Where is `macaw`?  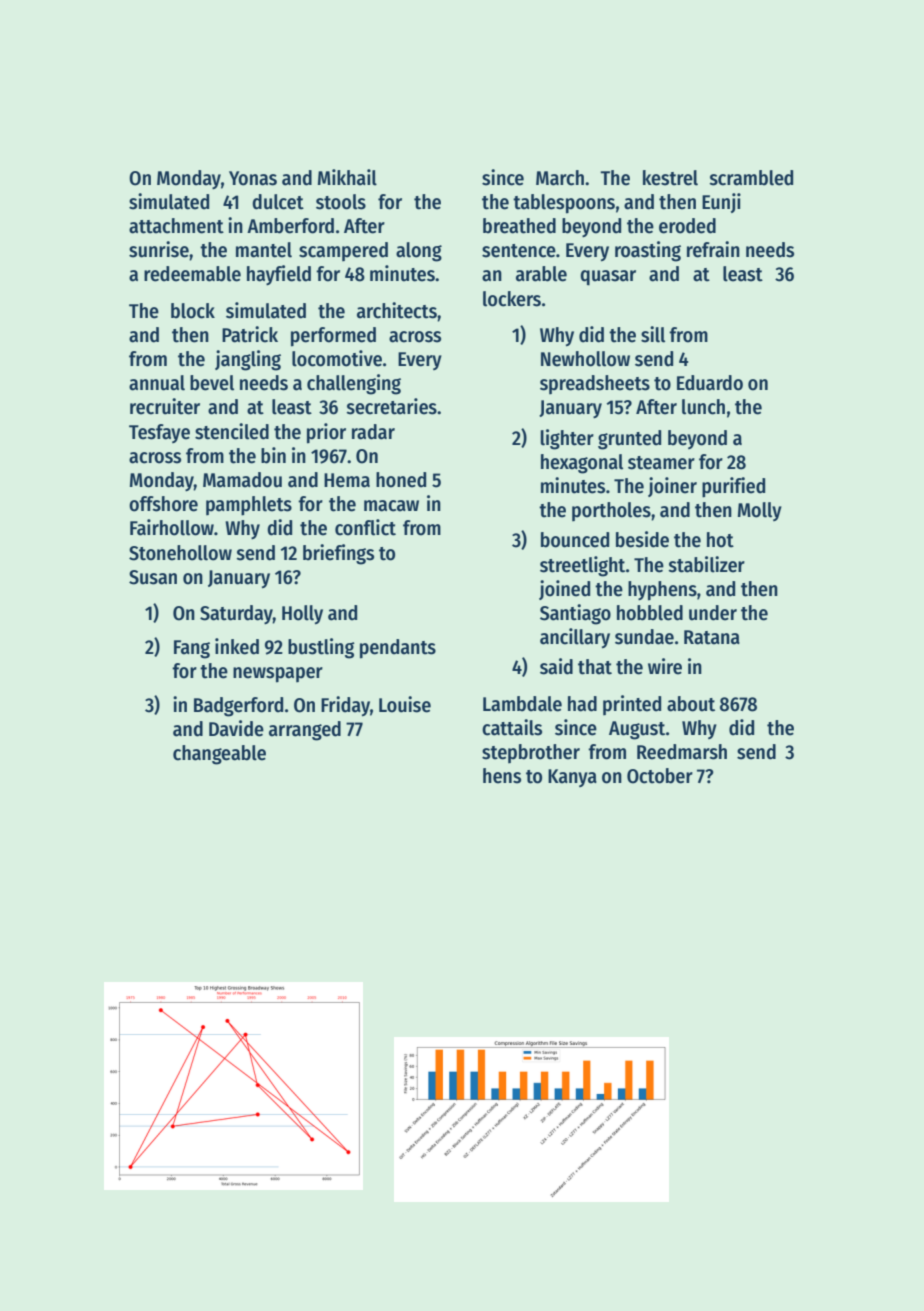
macaw is located at coordinates (391, 506).
